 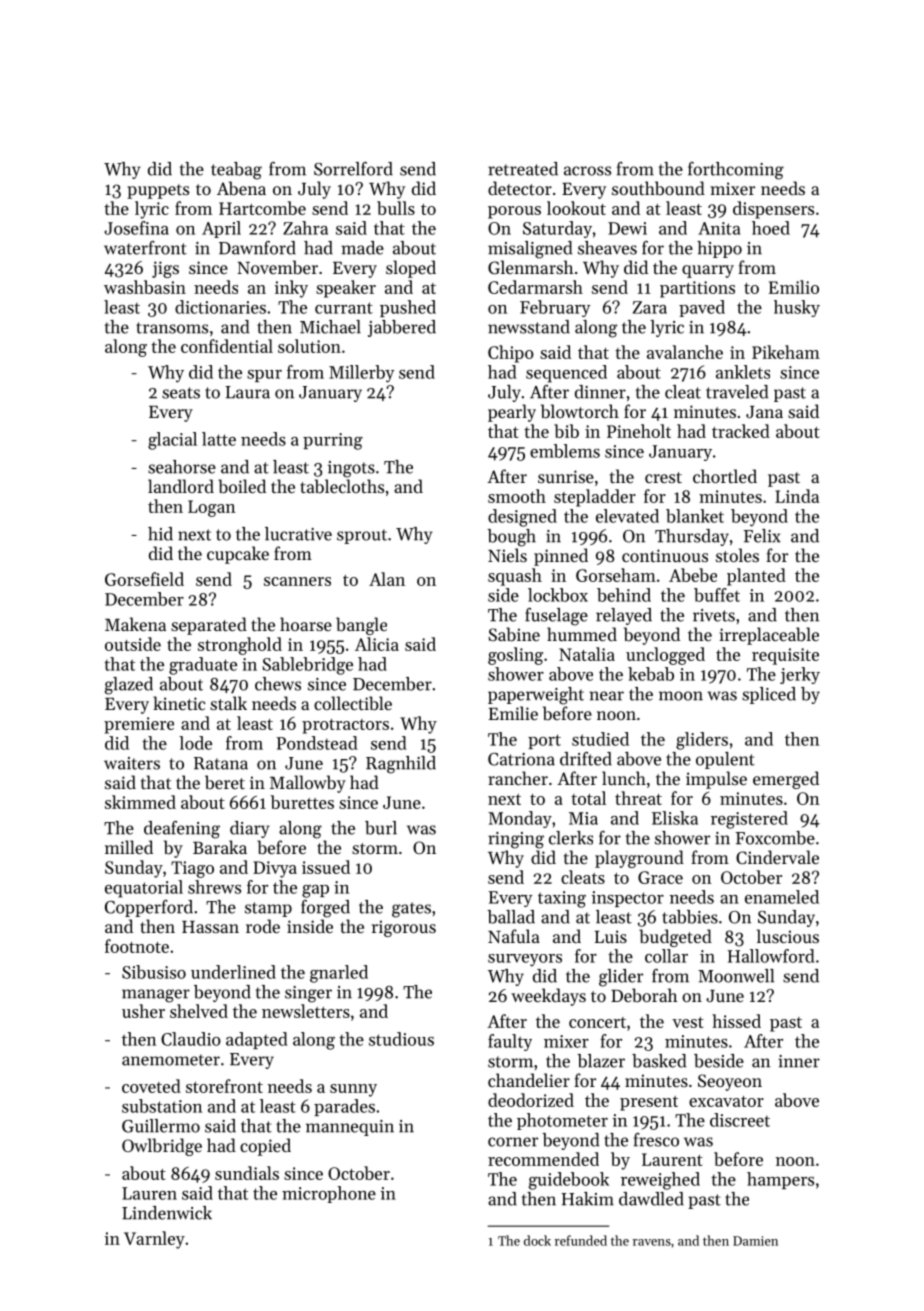 I want to click on deafening, so click(x=182, y=830).
